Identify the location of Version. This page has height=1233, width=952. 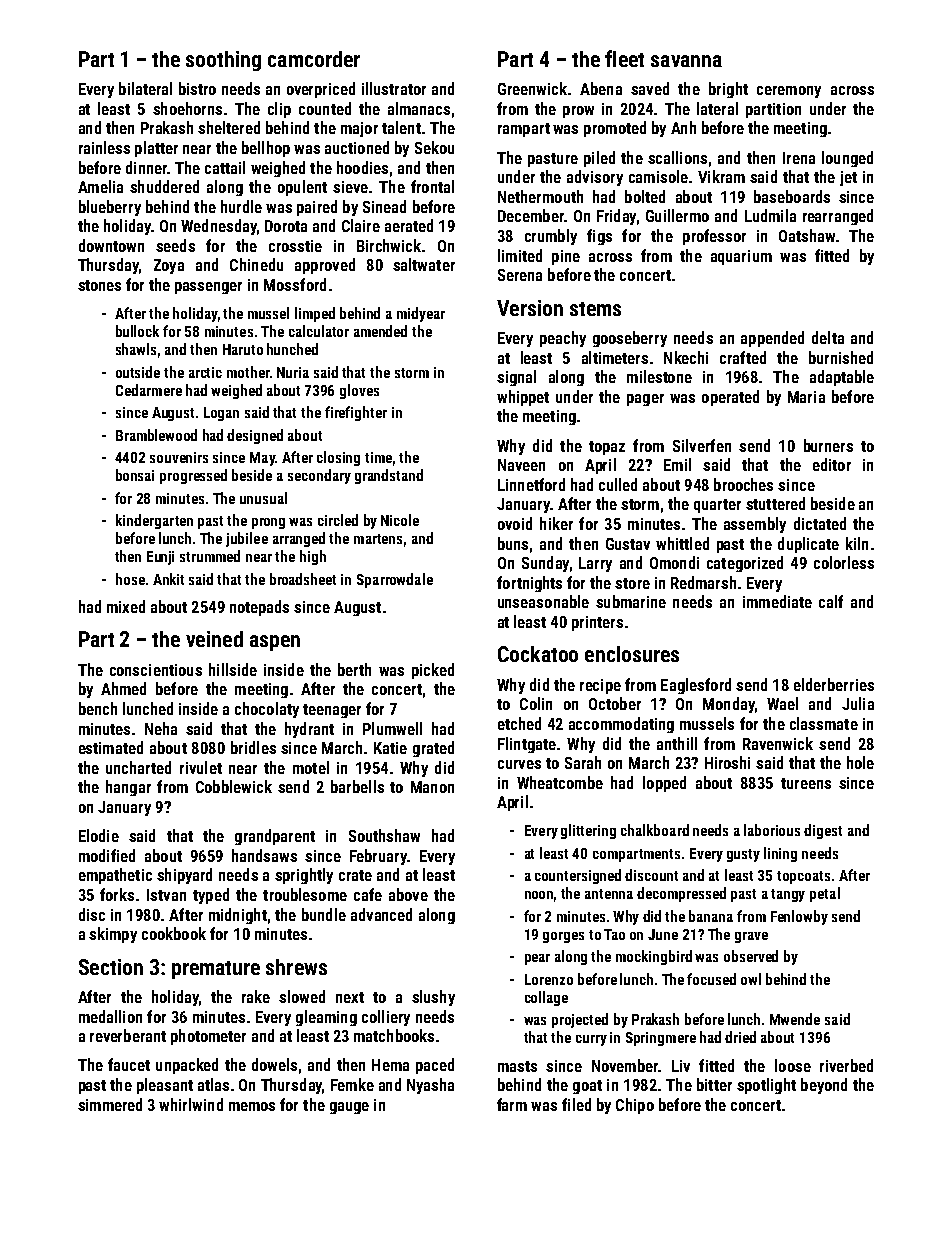
(530, 308).
